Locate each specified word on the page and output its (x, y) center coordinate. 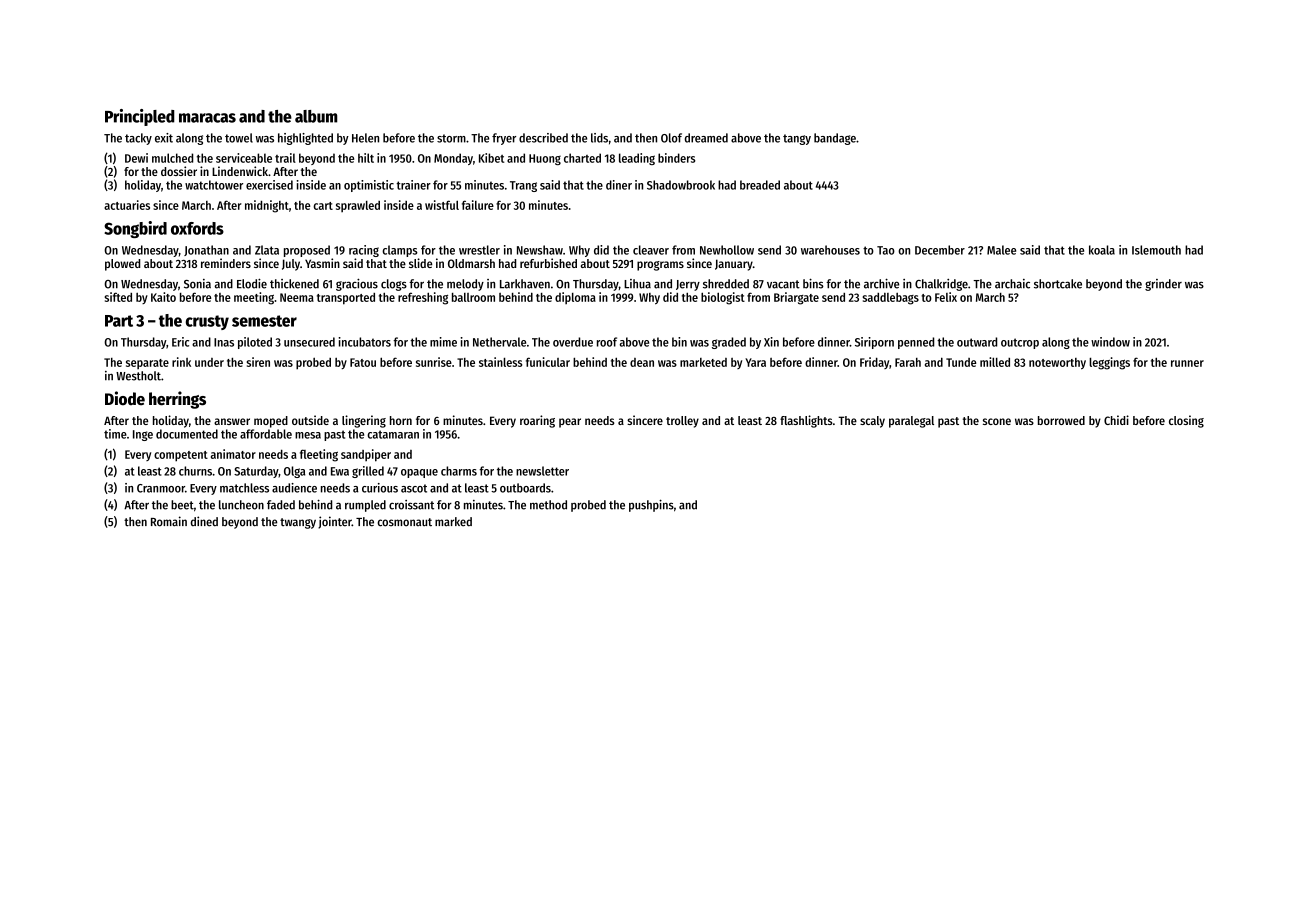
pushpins (651, 505)
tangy (797, 139)
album (316, 116)
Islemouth (1156, 250)
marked (453, 522)
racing (364, 251)
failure (478, 205)
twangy (298, 523)
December (940, 250)
